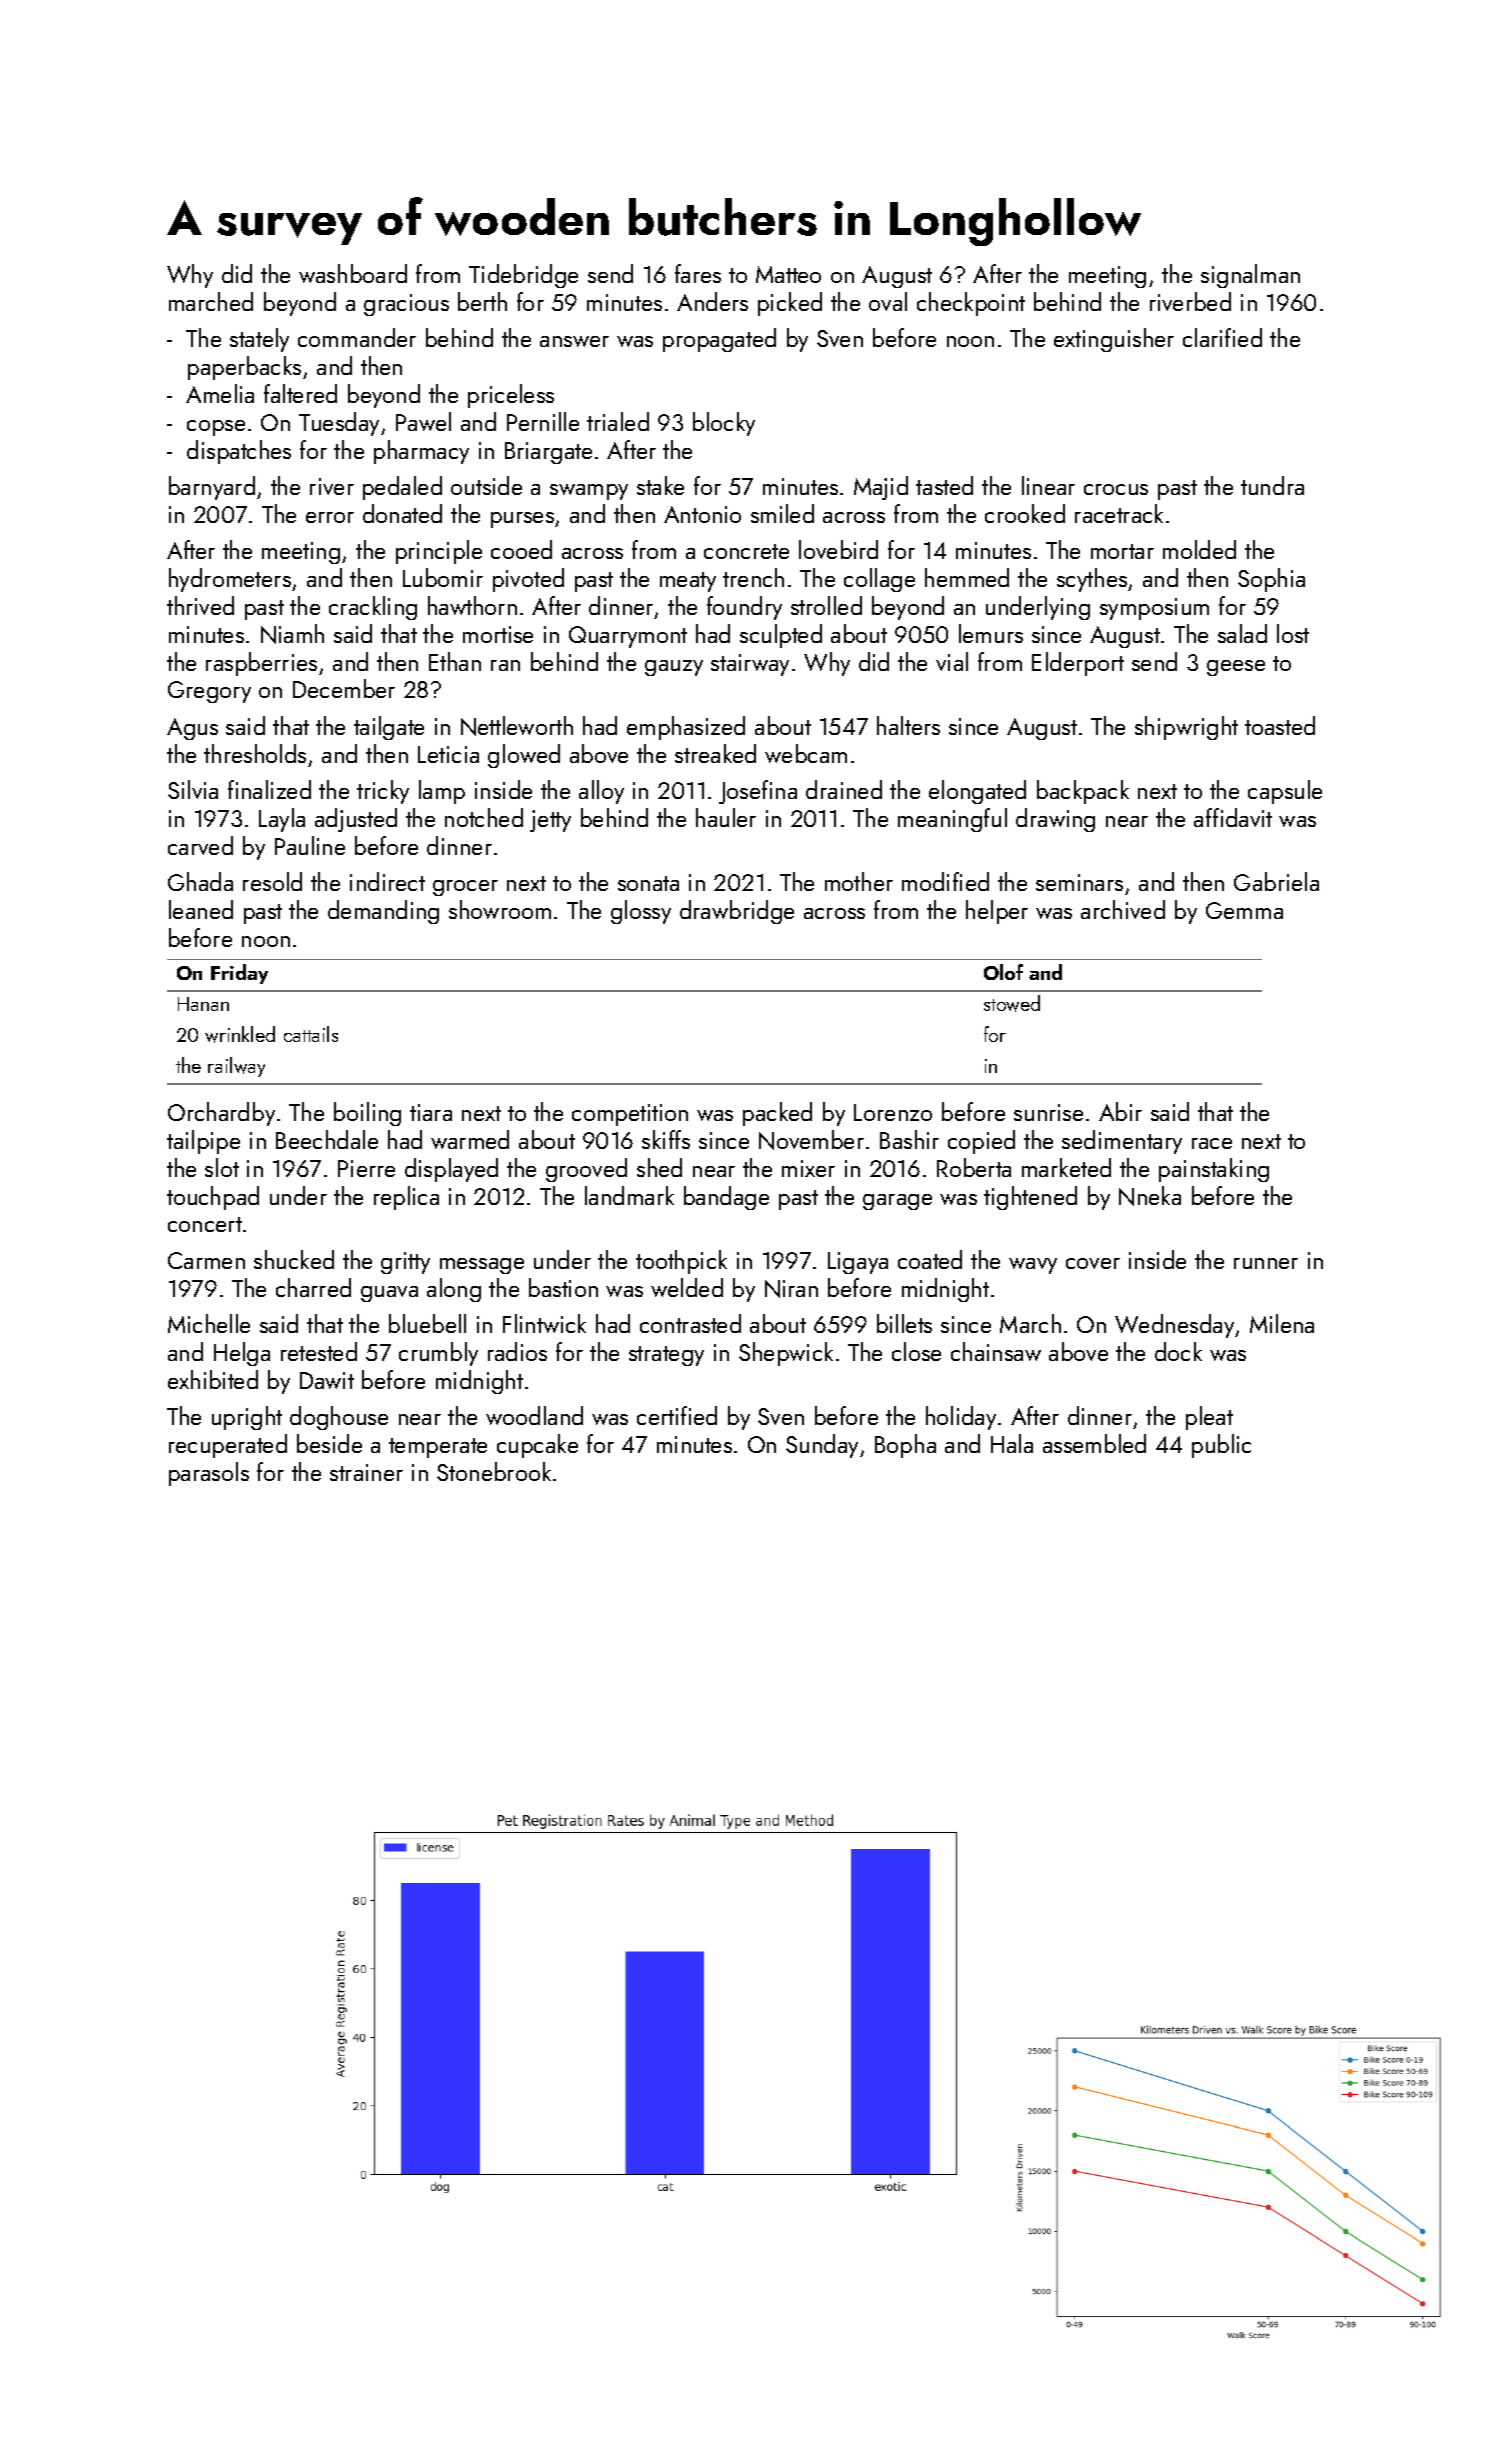  Describe the element at coordinates (904, 1323) in the screenshot. I see `billets` at that location.
